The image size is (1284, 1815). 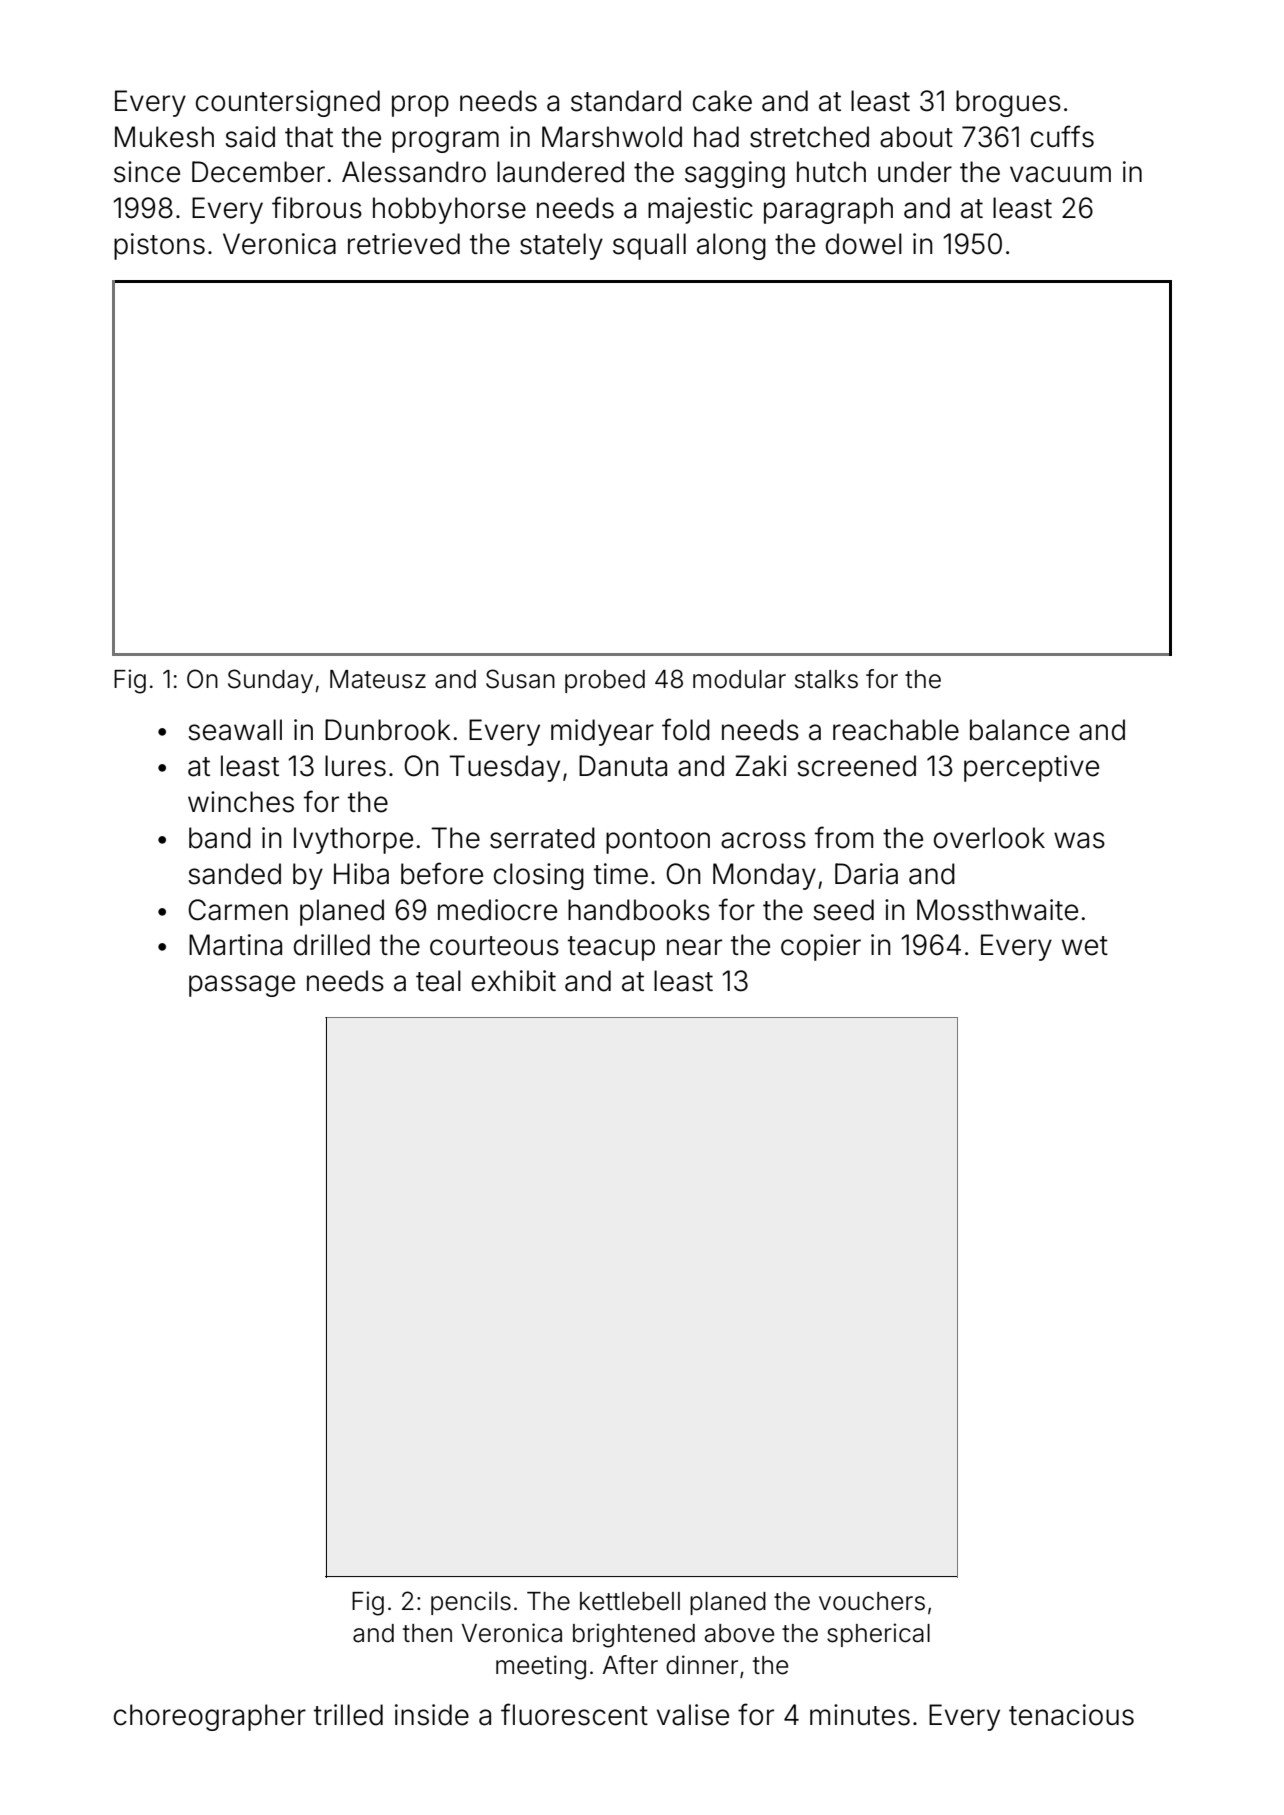 I want to click on vouchers, so click(x=872, y=1601).
